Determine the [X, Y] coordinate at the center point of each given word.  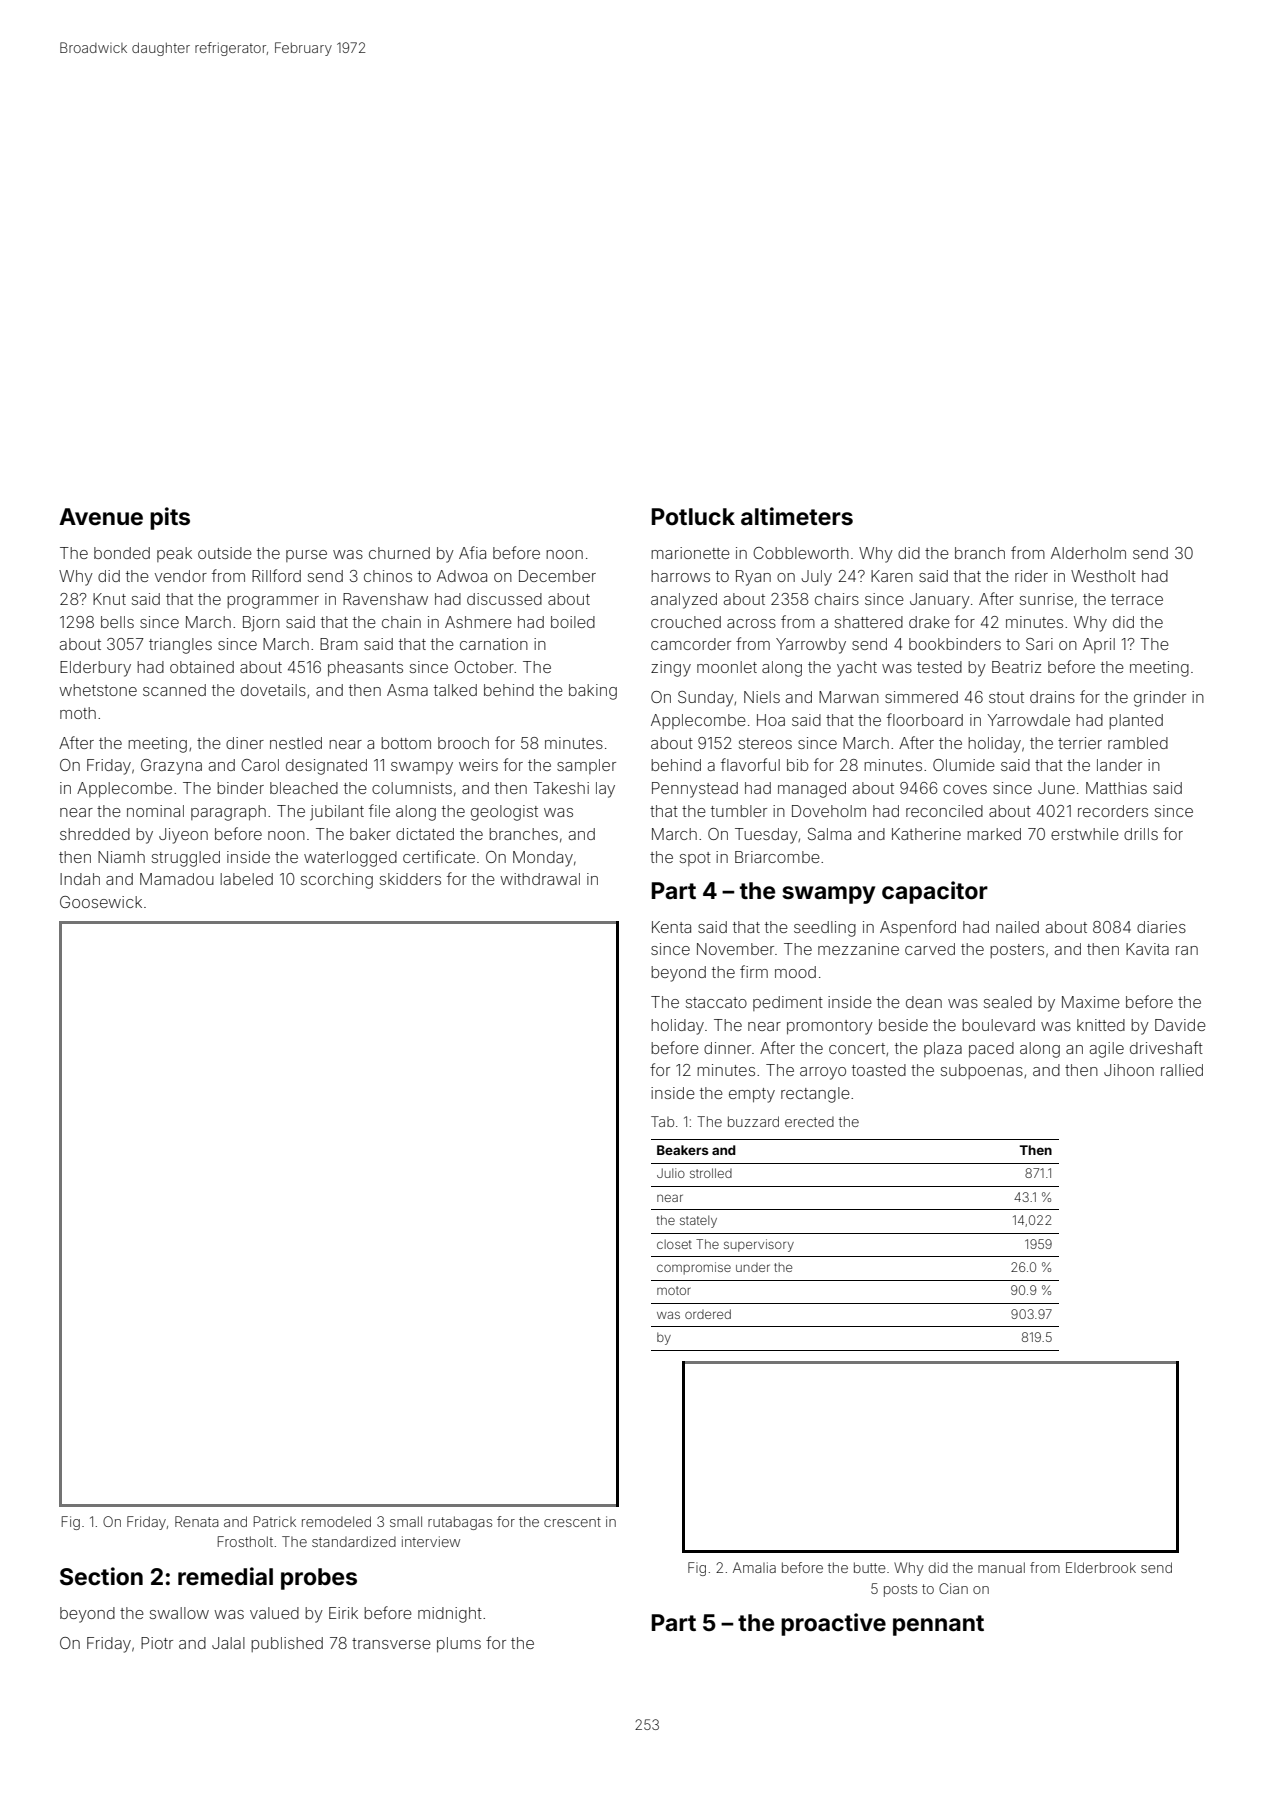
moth [78, 713]
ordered [708, 1314]
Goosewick [101, 902]
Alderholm [1088, 553]
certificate [439, 856]
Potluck [693, 516]
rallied [1182, 1070]
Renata [197, 1521]
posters [1017, 951]
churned [399, 553]
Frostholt [245, 1541]
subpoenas [982, 1071]
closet [674, 1244]
